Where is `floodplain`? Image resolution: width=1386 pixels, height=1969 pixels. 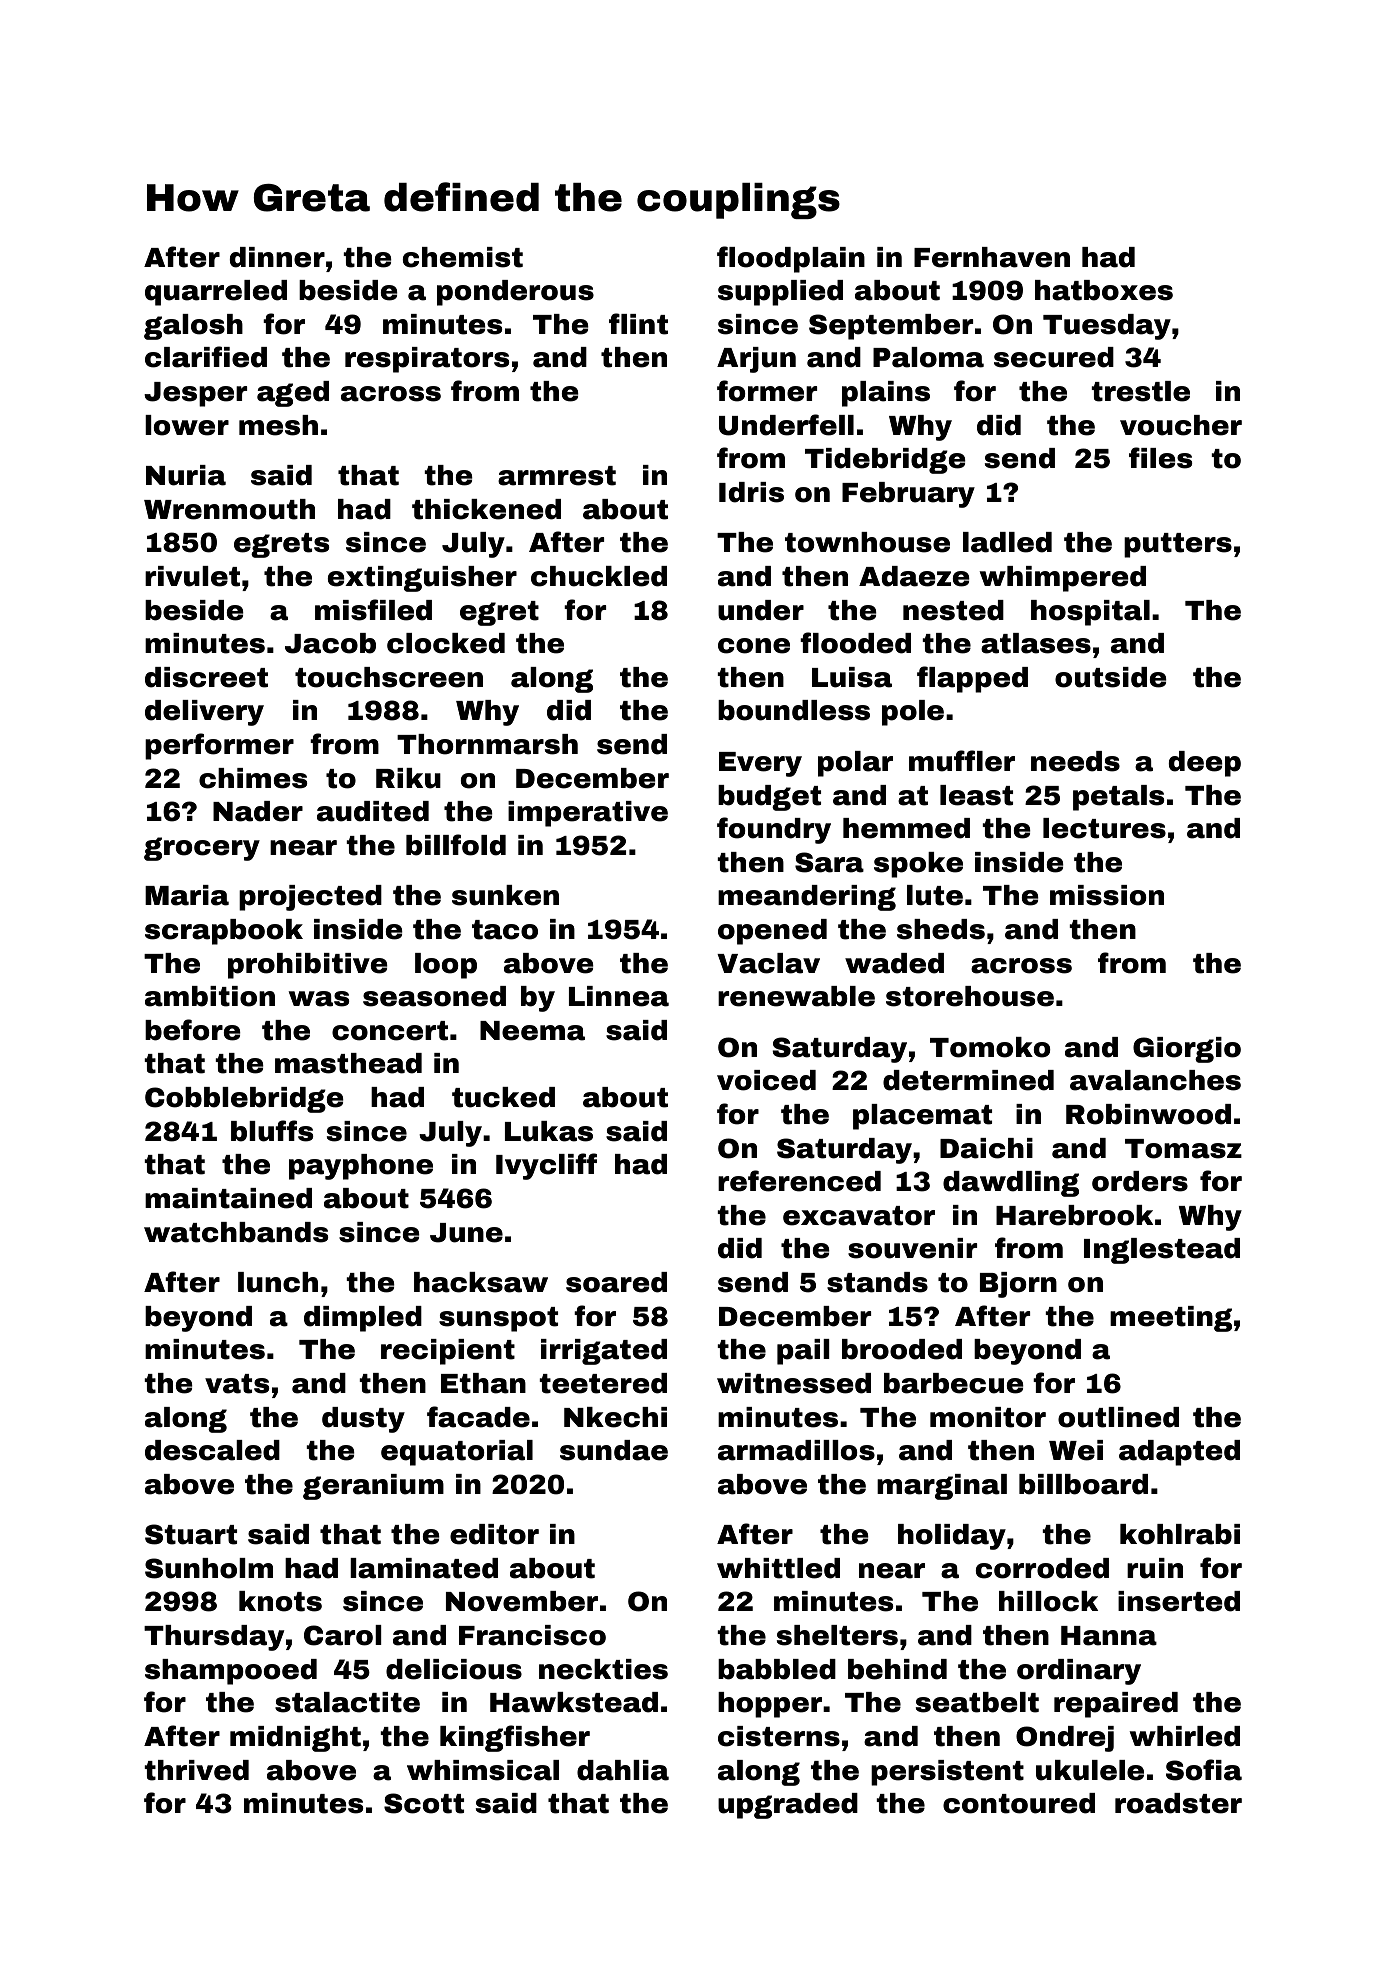
floodplain is located at coordinates (791, 259).
